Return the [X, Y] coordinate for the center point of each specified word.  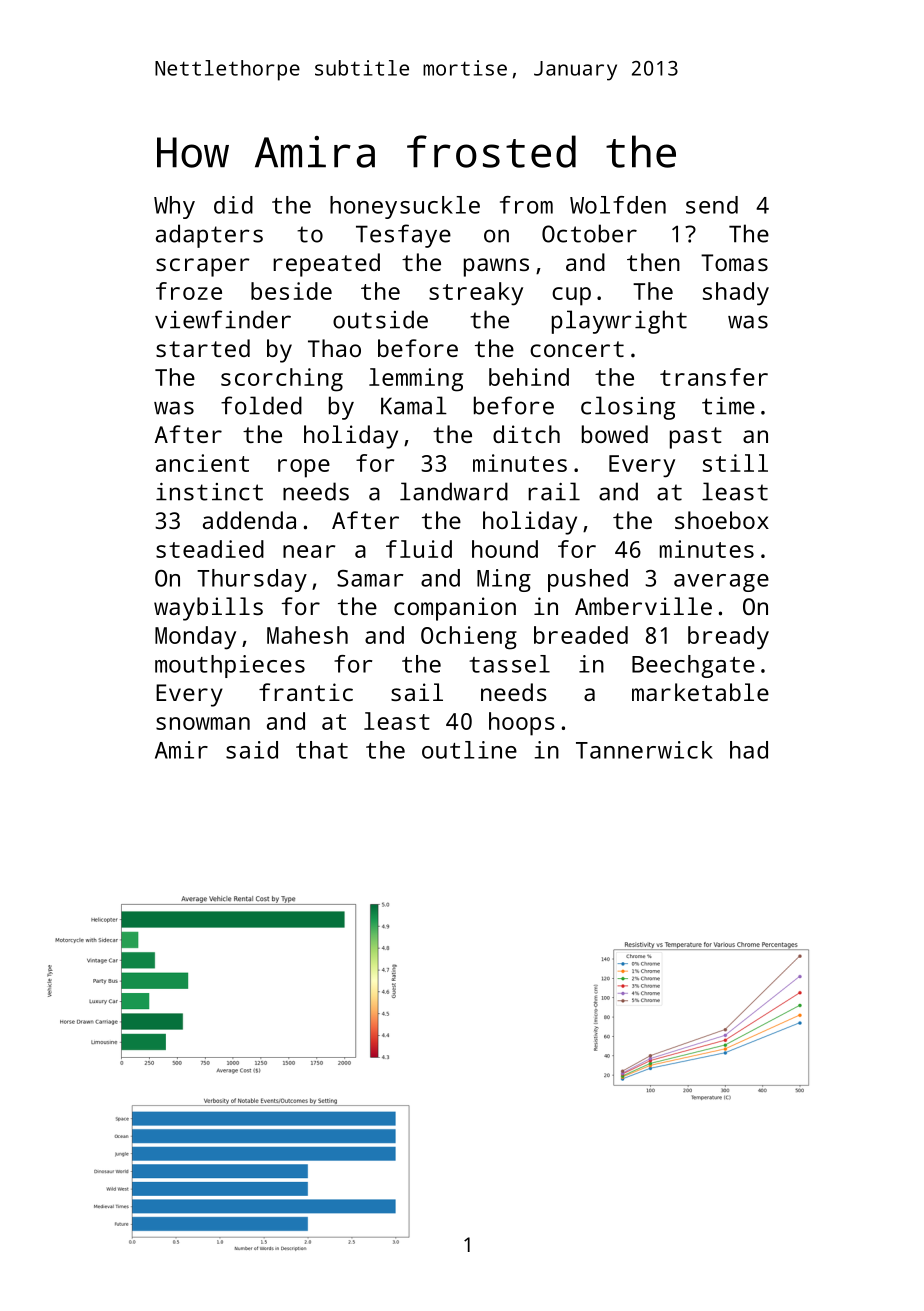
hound [505, 549]
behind [529, 377]
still [735, 463]
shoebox [722, 520]
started [203, 348]
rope [304, 468]
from [526, 205]
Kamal [414, 405]
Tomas [734, 262]
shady [736, 294]
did [233, 205]
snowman [203, 723]
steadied [210, 549]
